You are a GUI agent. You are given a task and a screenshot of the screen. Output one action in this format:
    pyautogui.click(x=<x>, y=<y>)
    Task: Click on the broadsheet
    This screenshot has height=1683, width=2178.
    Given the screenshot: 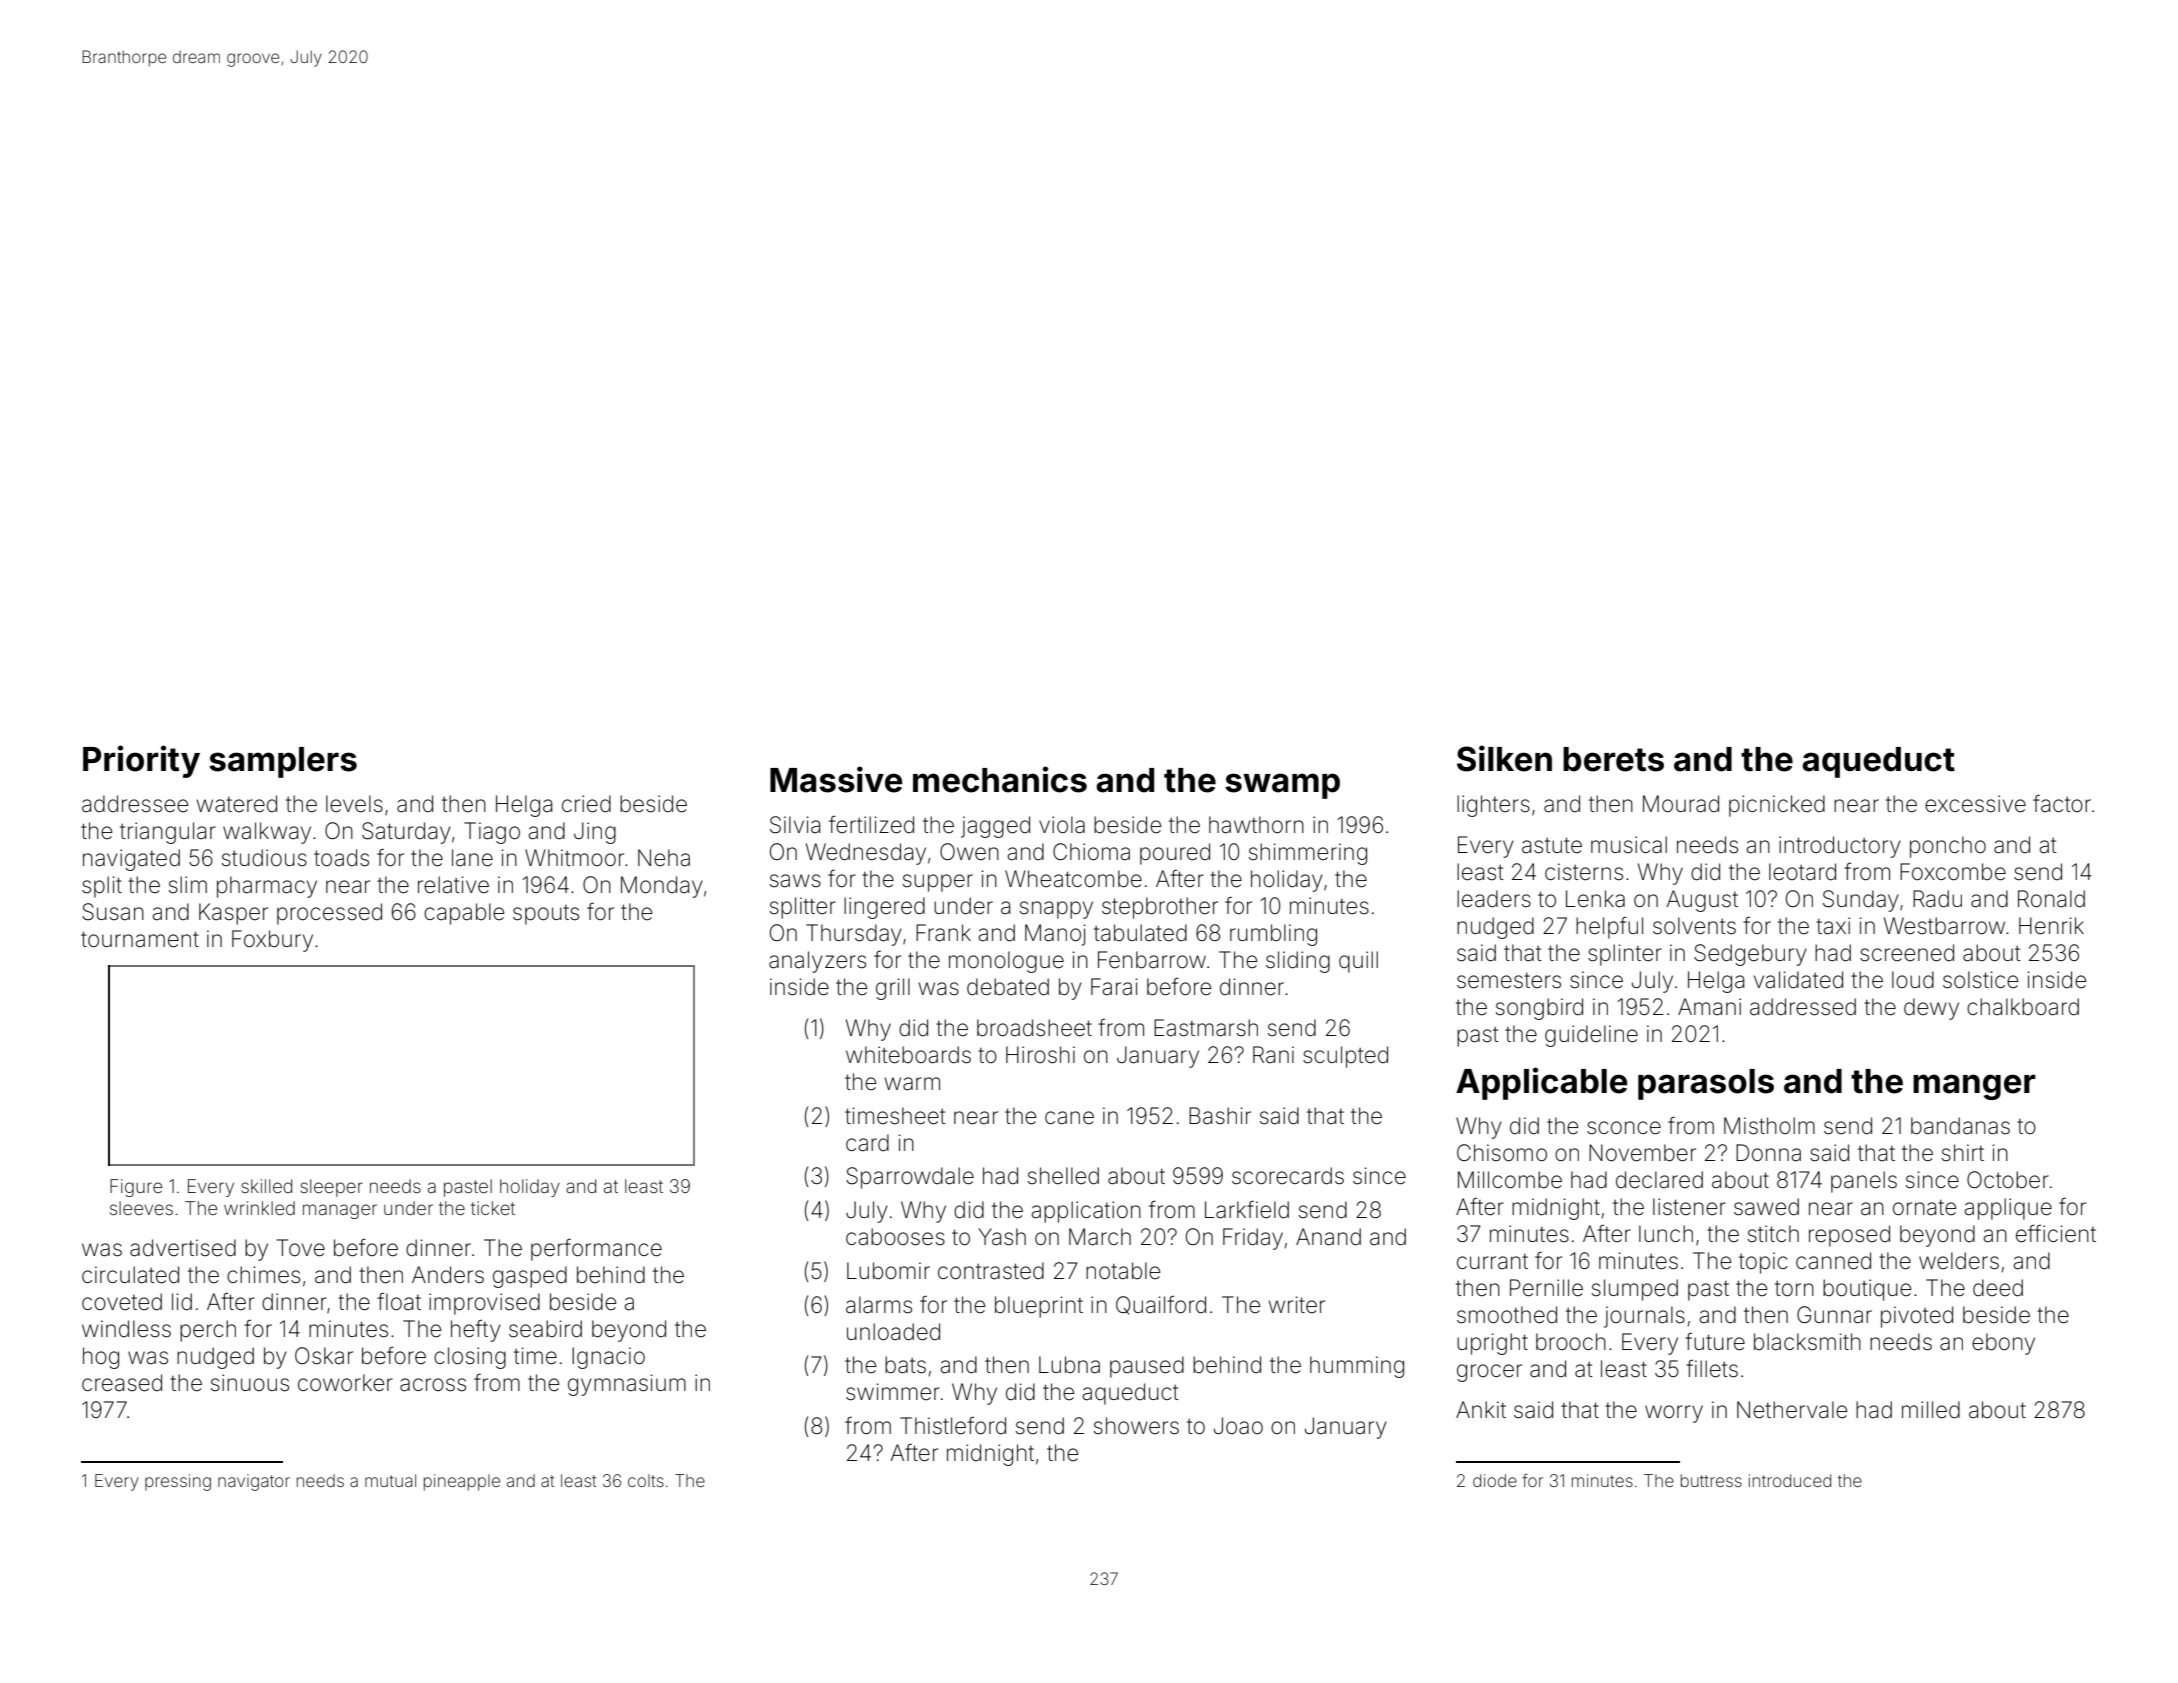 What is the action you would take?
    pyautogui.click(x=1034, y=1028)
